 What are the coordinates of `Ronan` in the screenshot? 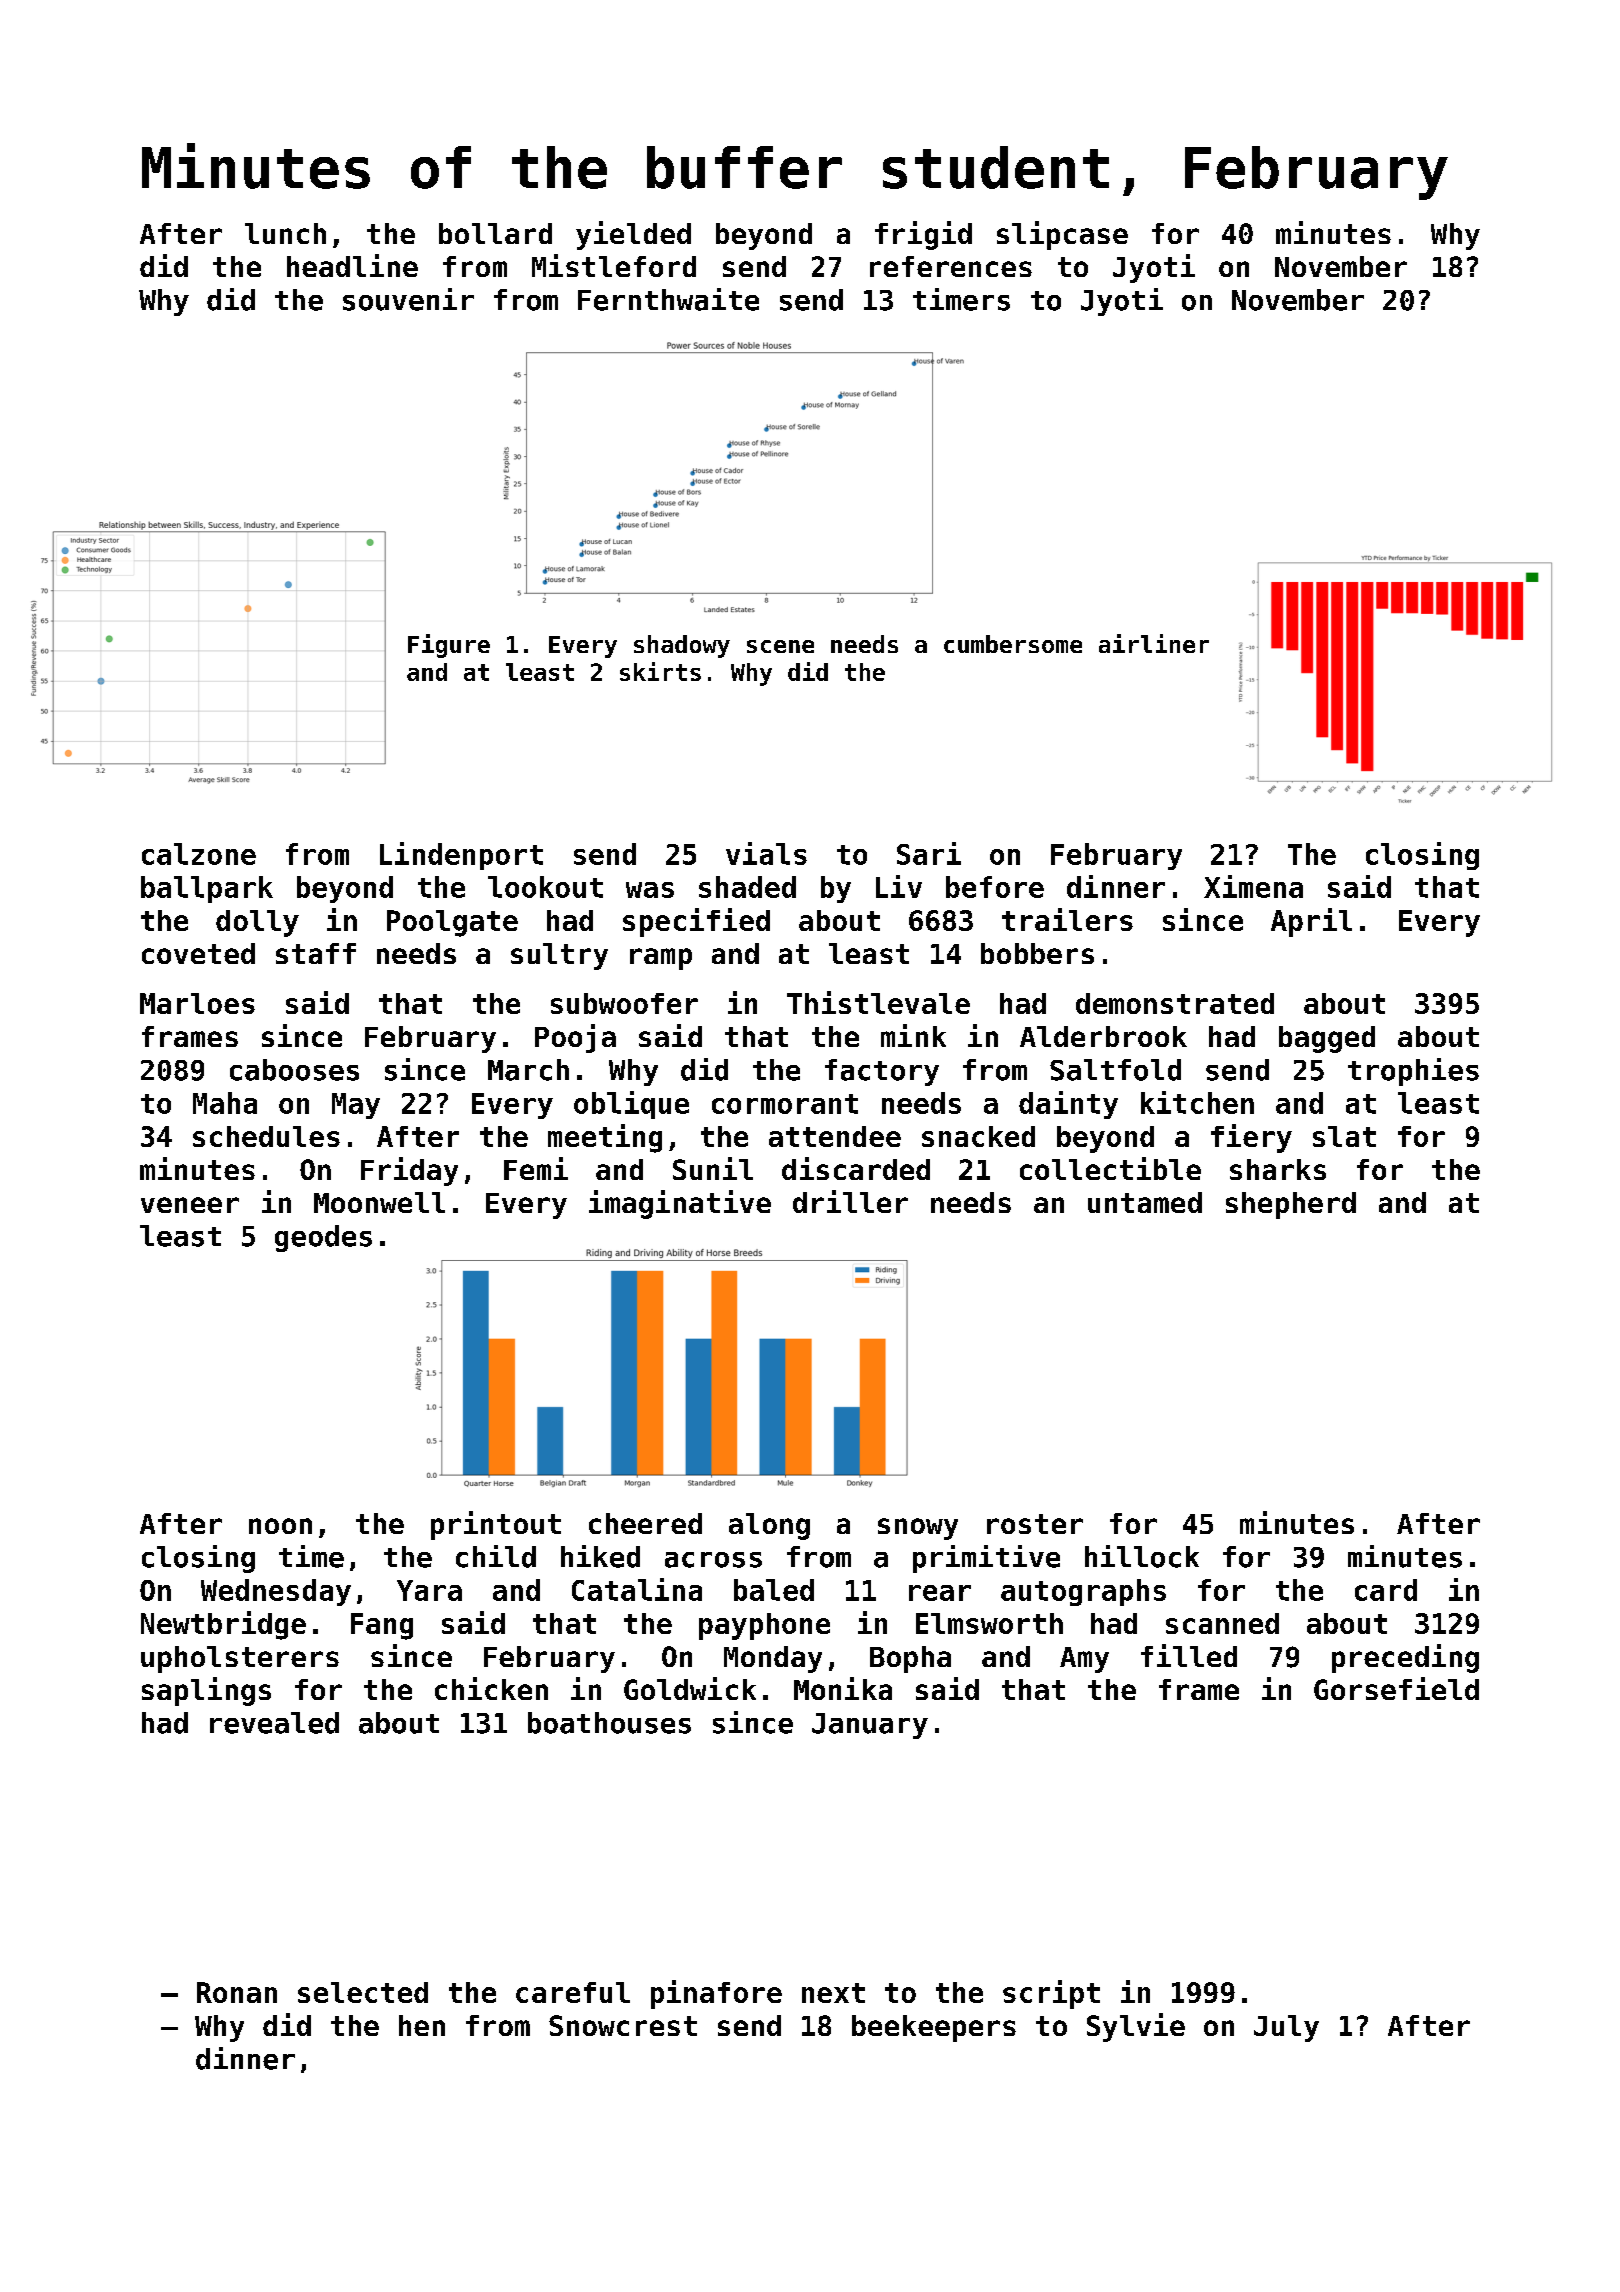 It's located at (237, 1992).
